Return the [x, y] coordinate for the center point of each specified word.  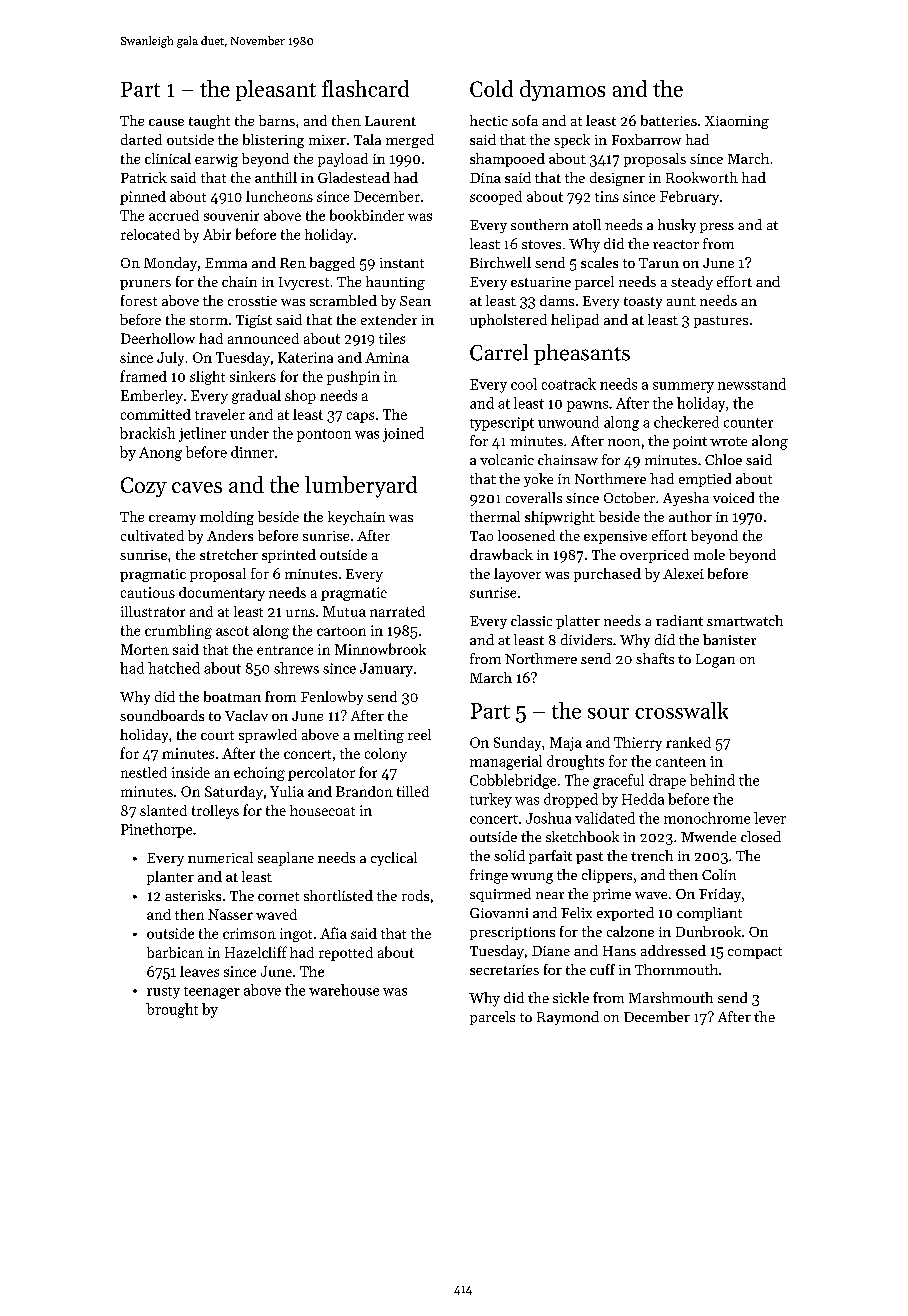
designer [617, 179]
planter [170, 878]
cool [524, 384]
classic [531, 620]
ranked [688, 742]
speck [572, 141]
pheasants [582, 354]
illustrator [153, 611]
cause [166, 122]
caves [197, 487]
